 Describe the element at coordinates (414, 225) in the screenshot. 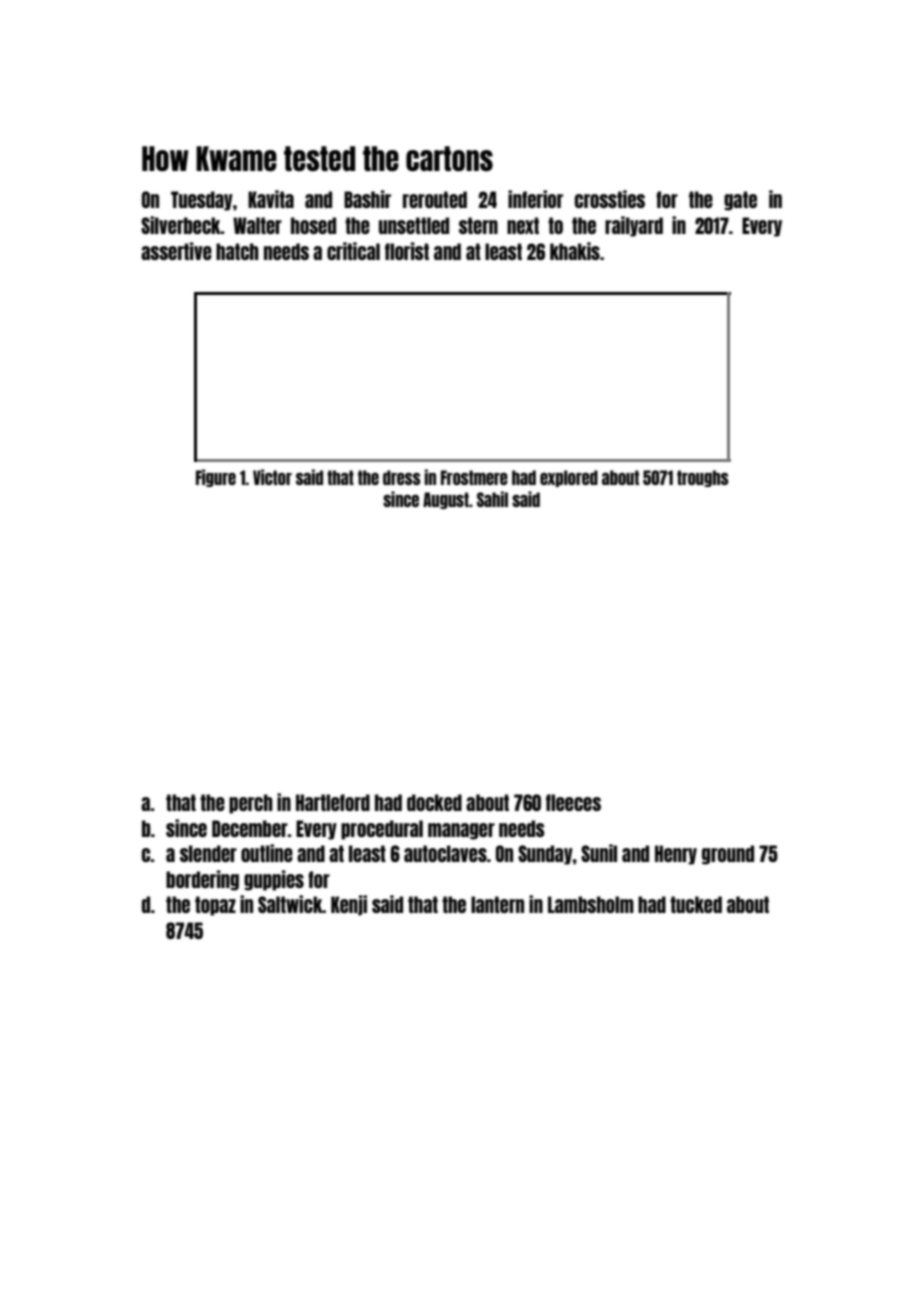

I see `unsettled` at that location.
